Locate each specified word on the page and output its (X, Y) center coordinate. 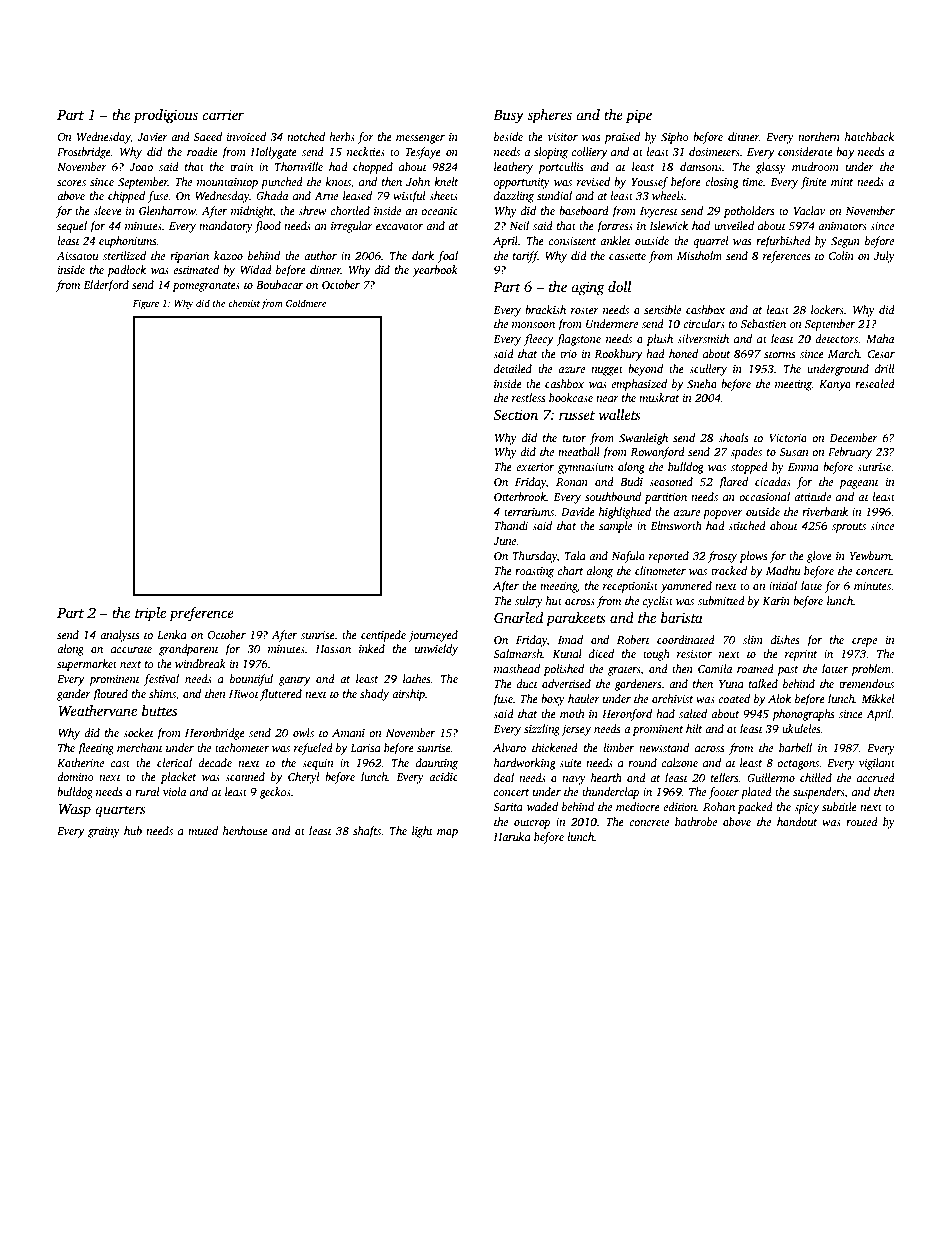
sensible (662, 309)
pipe (639, 116)
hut (554, 600)
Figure (146, 305)
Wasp (75, 811)
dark (423, 255)
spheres (549, 116)
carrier (223, 114)
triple (150, 614)
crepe (864, 642)
